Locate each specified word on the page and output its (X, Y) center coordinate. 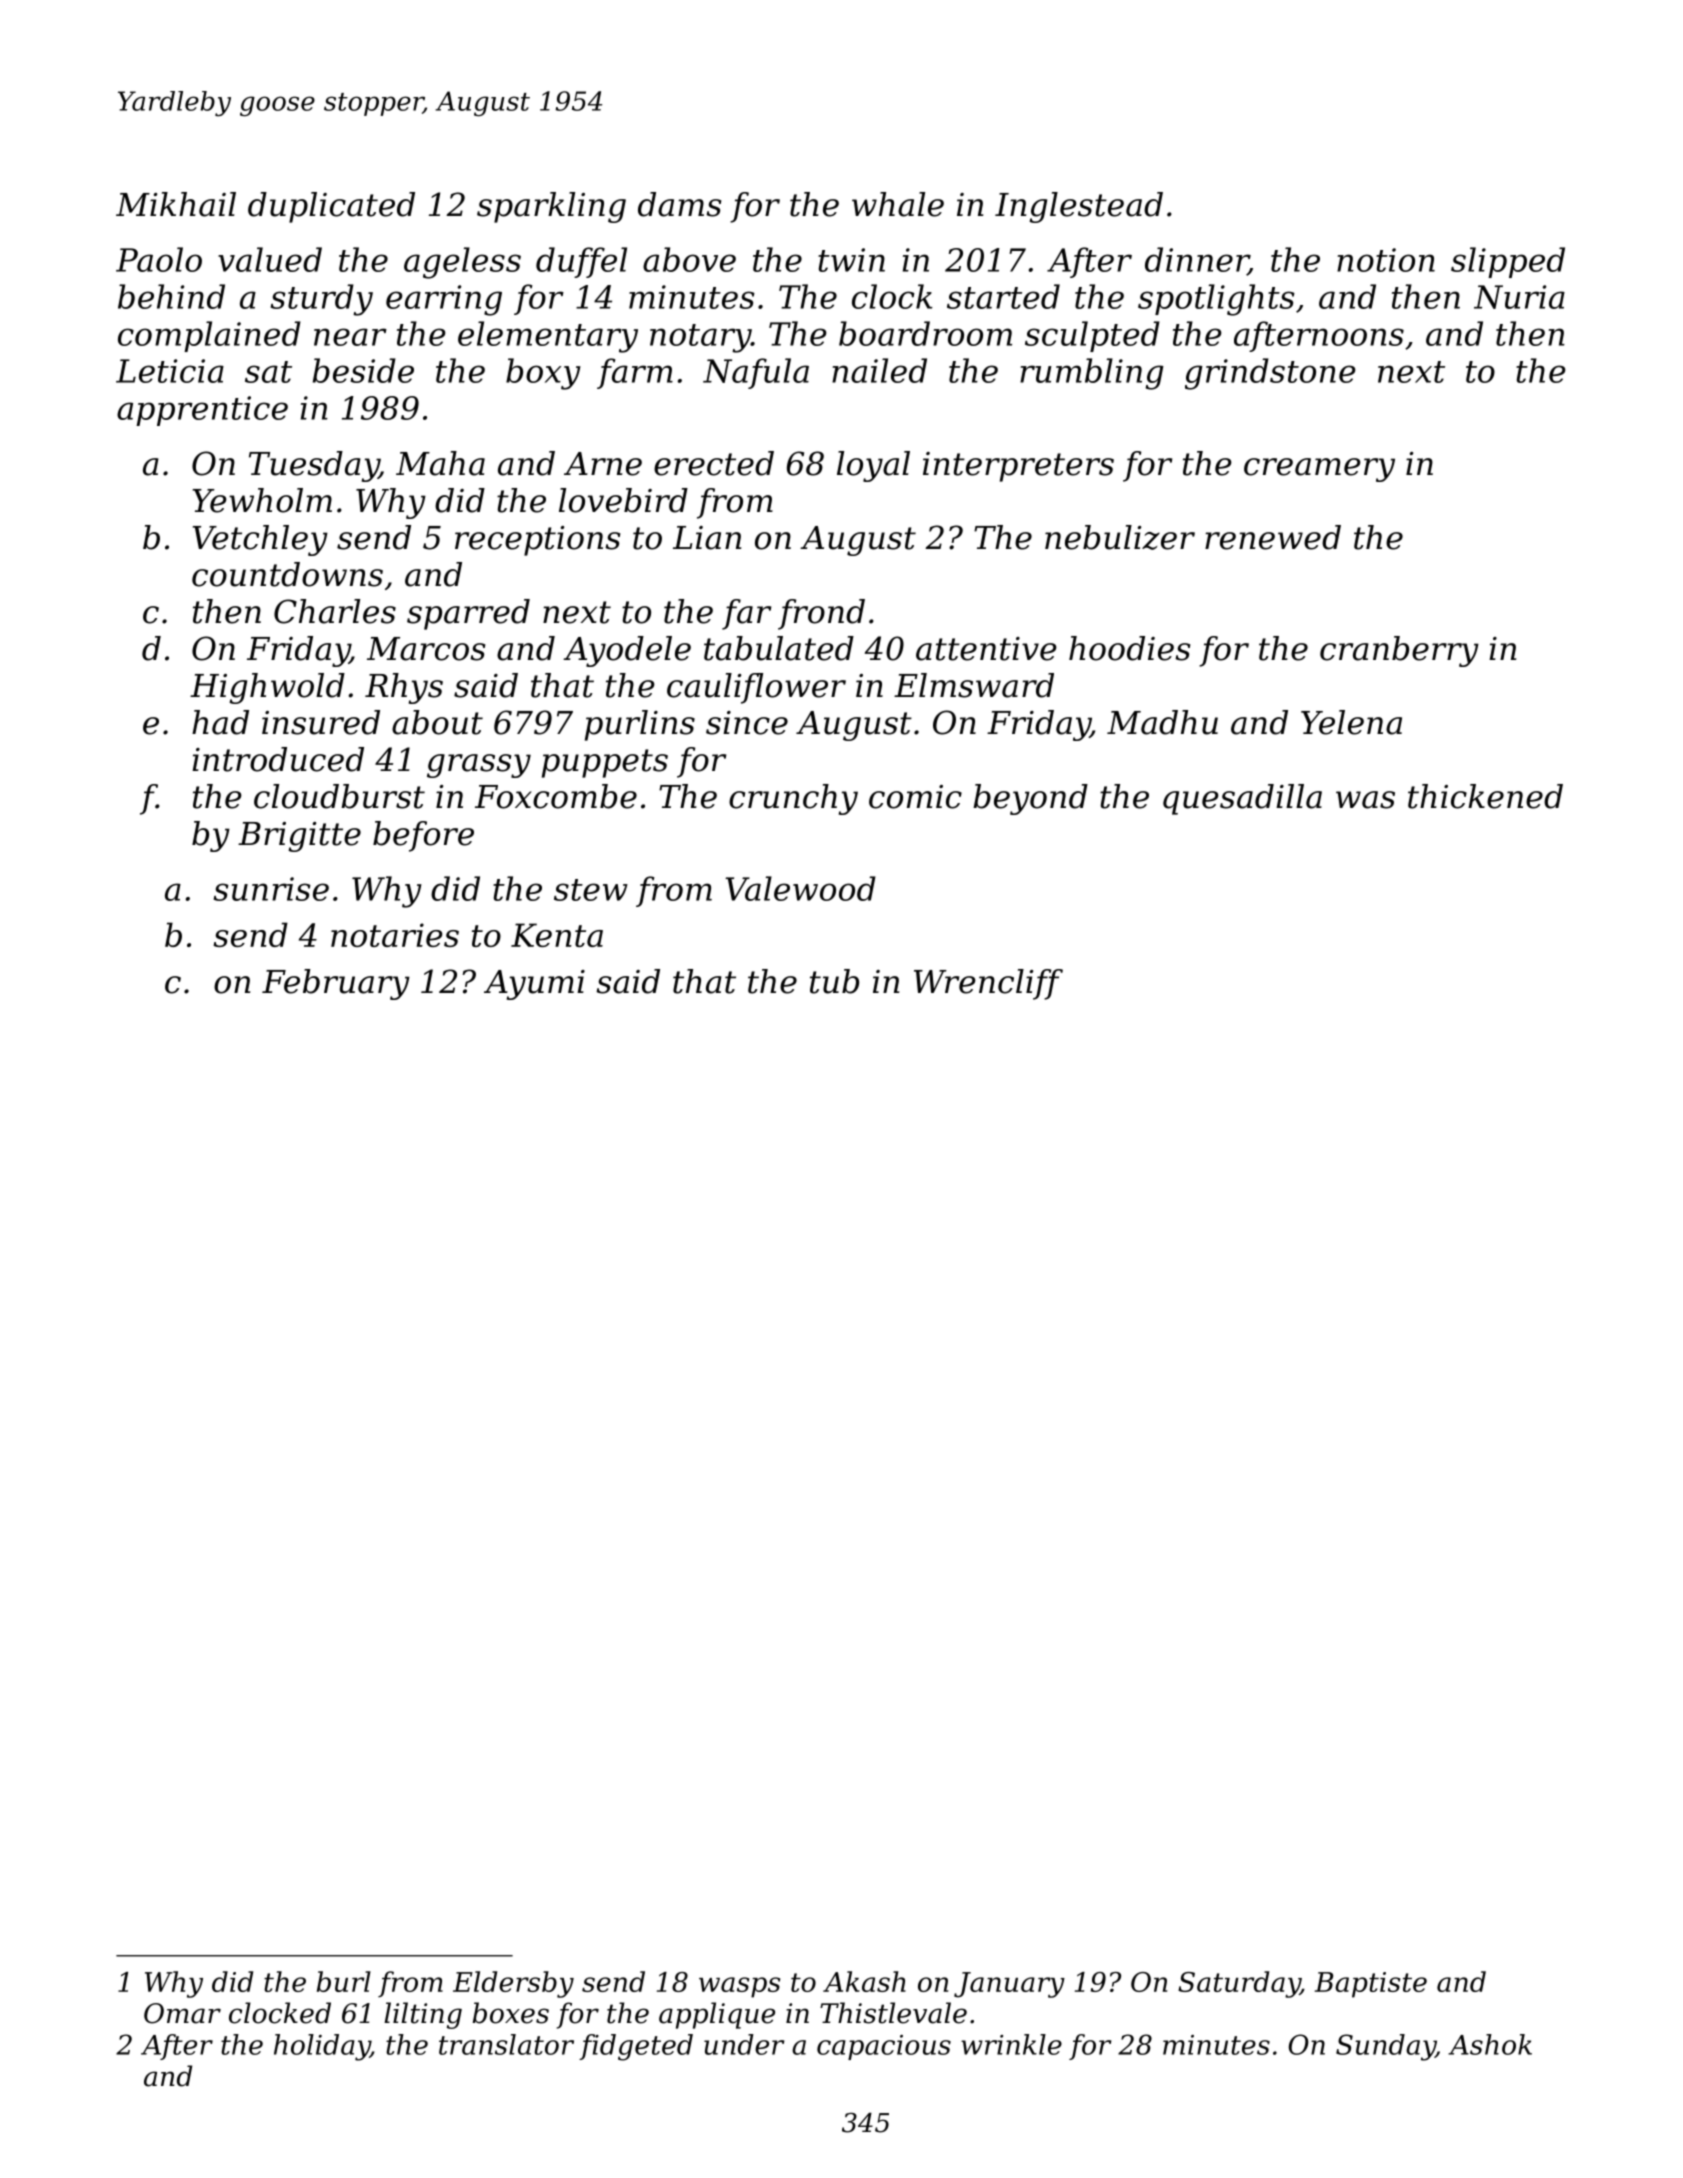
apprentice (202, 411)
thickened (1485, 796)
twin (851, 260)
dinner (1196, 260)
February (336, 984)
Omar (182, 2013)
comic (915, 797)
